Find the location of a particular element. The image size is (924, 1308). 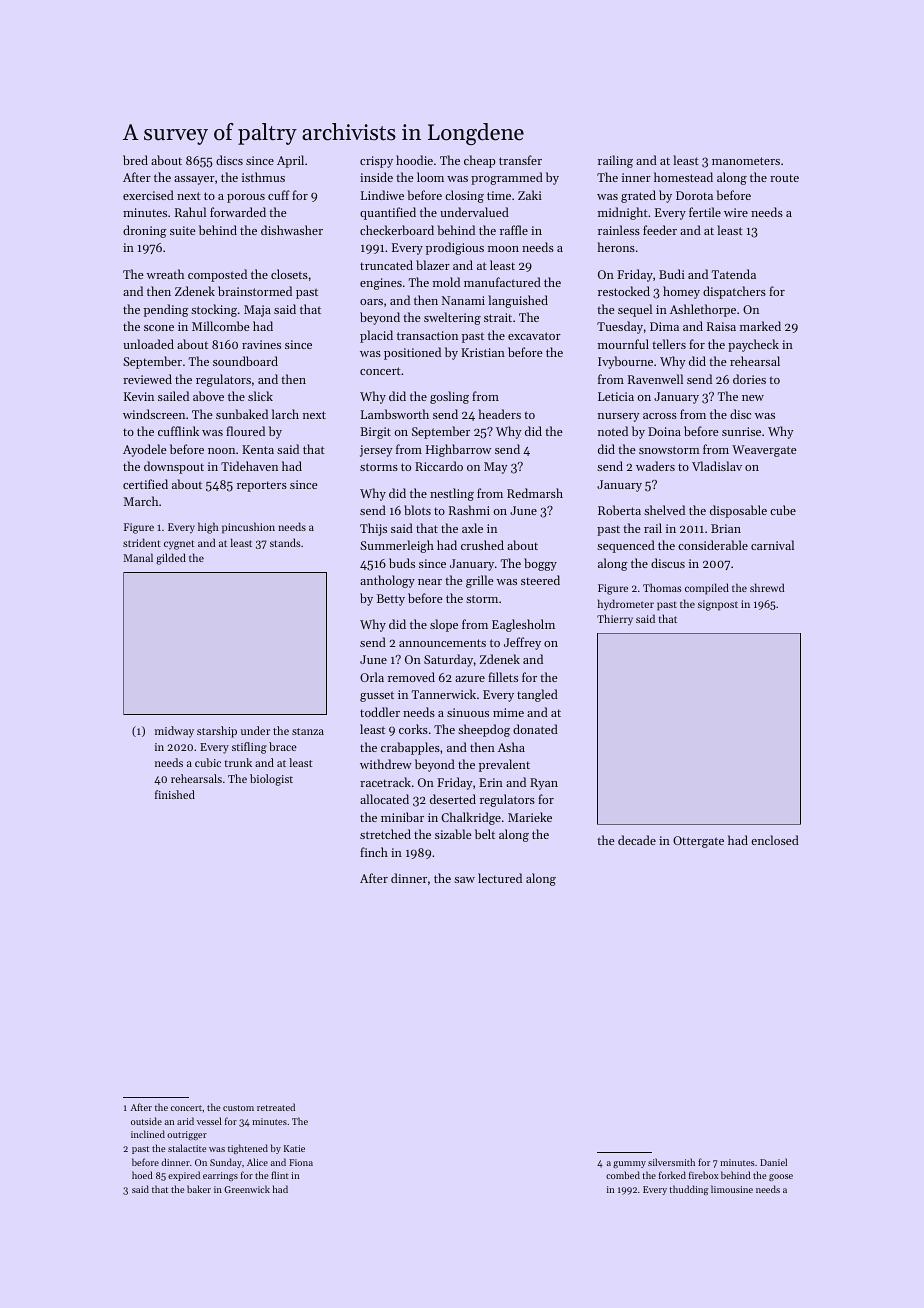

hoodie is located at coordinates (414, 160).
